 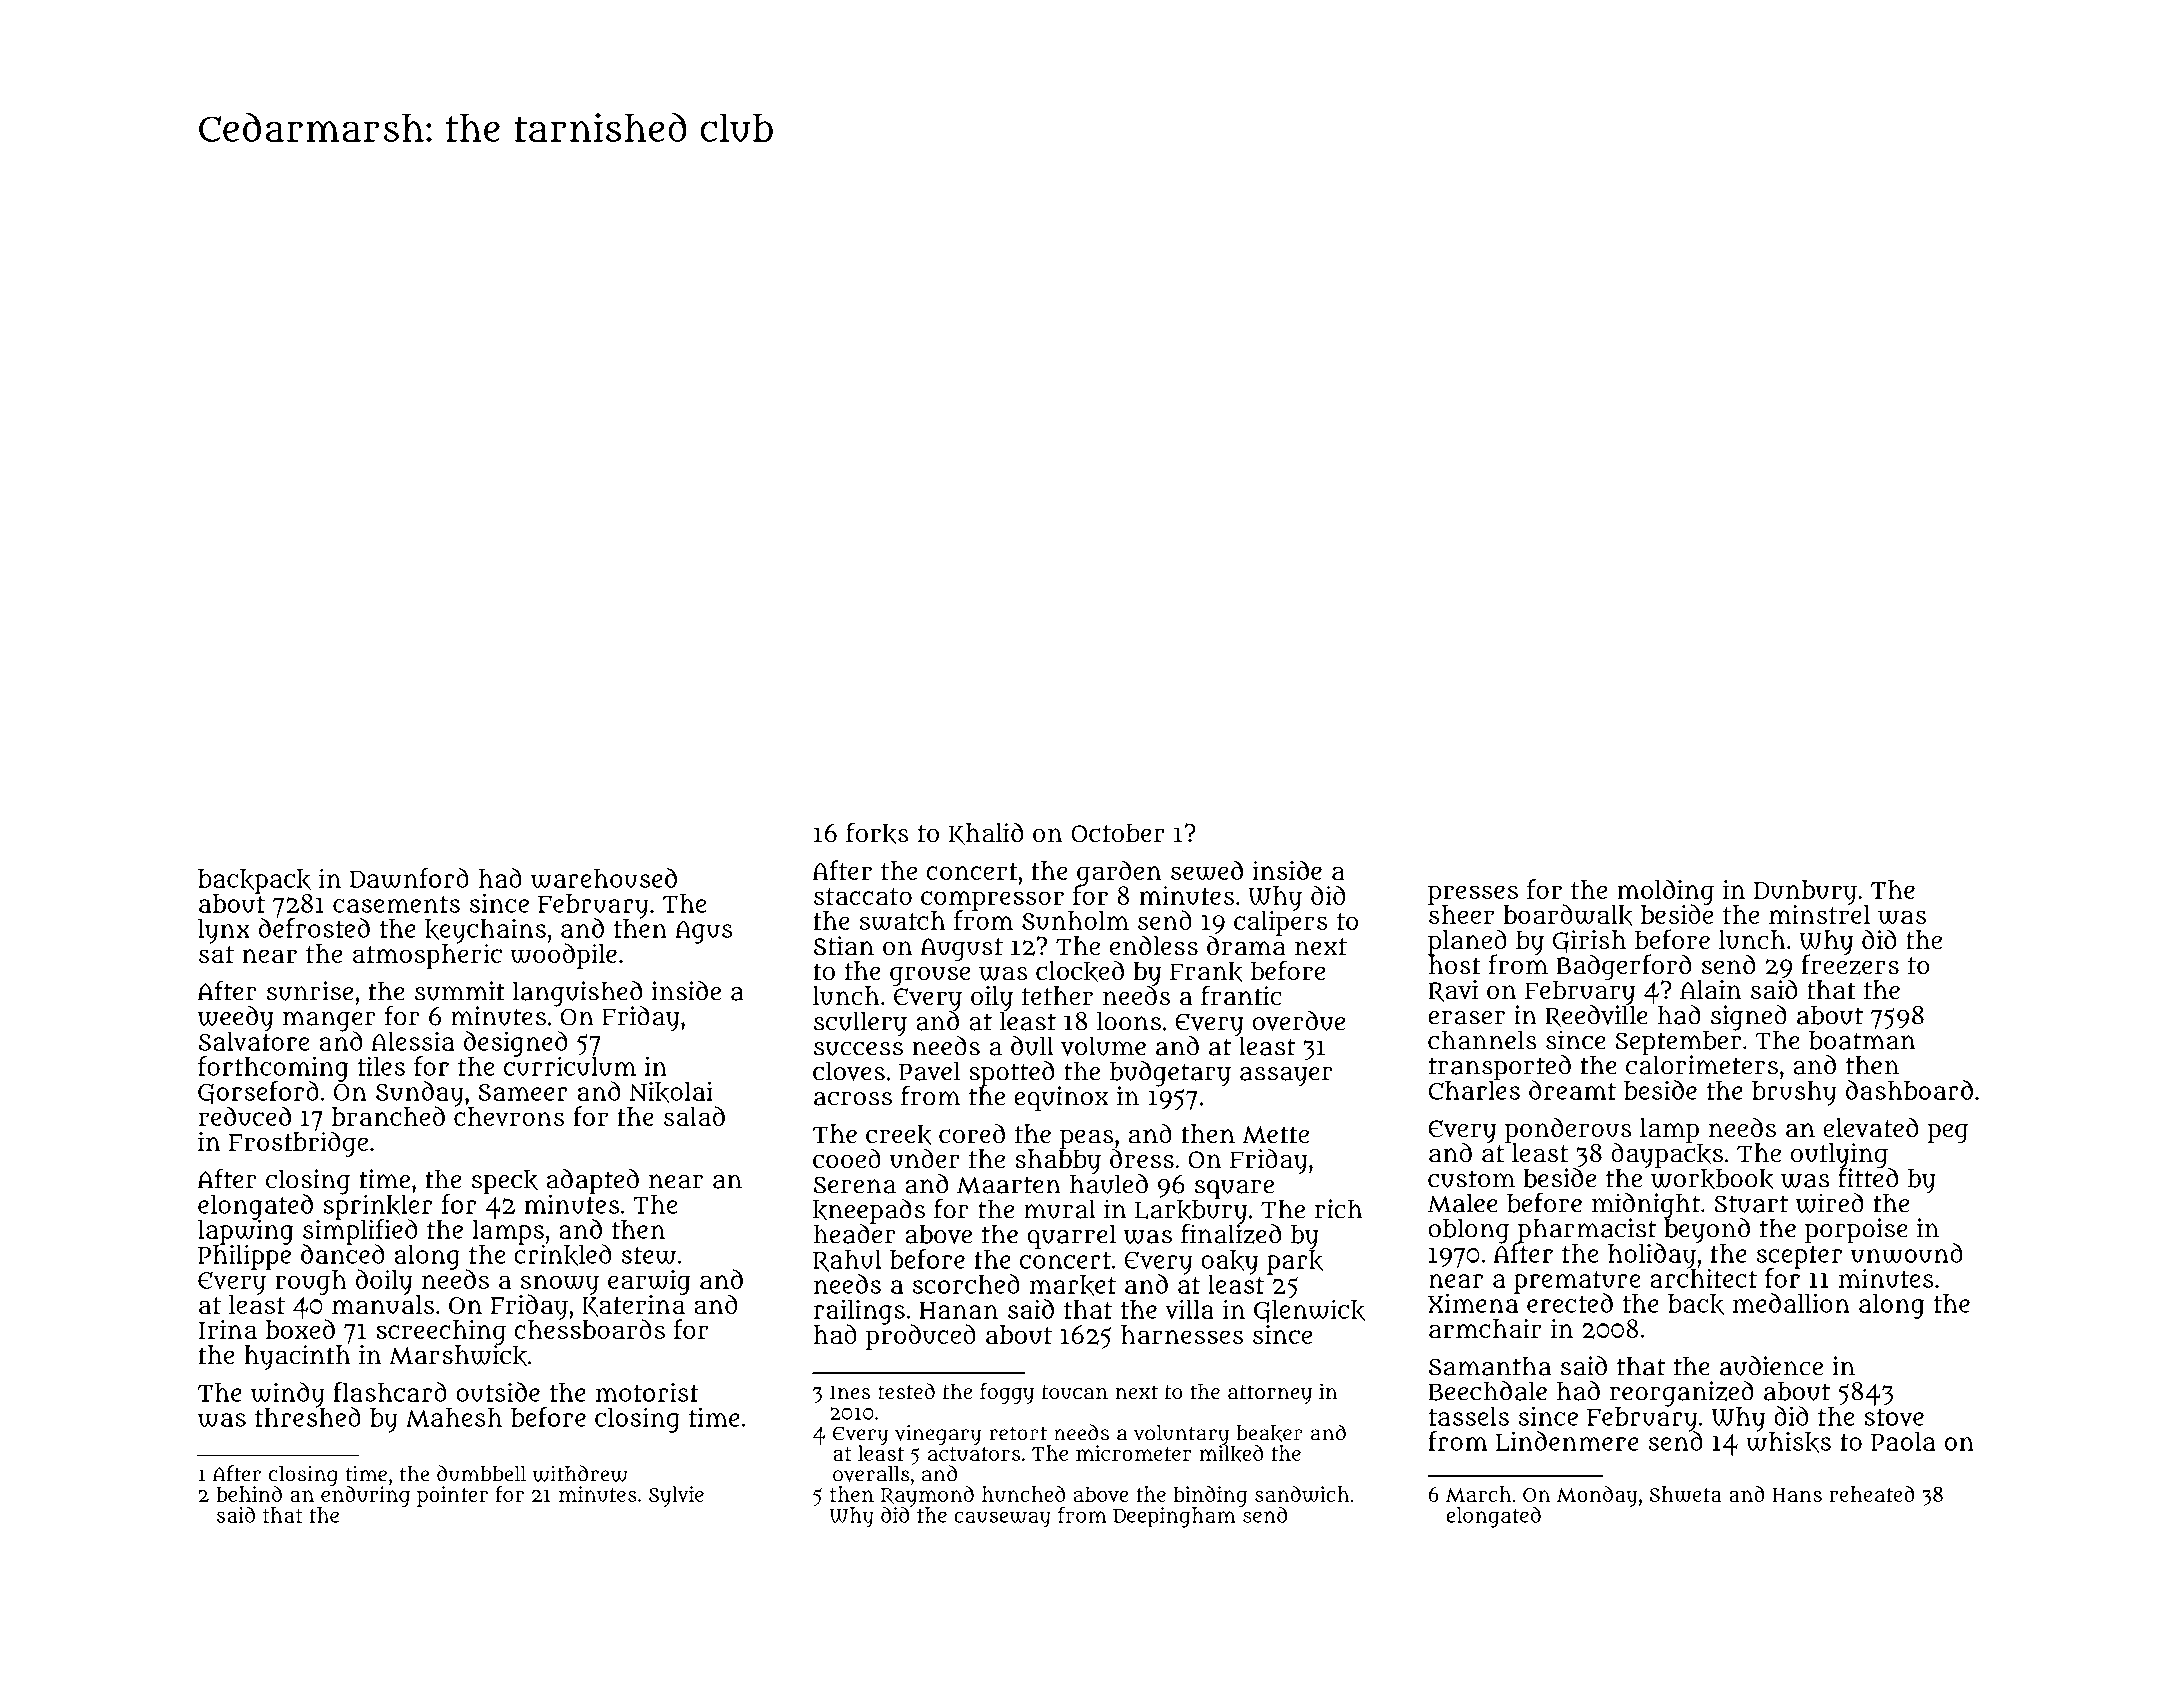 I want to click on defrosted, so click(x=314, y=928).
